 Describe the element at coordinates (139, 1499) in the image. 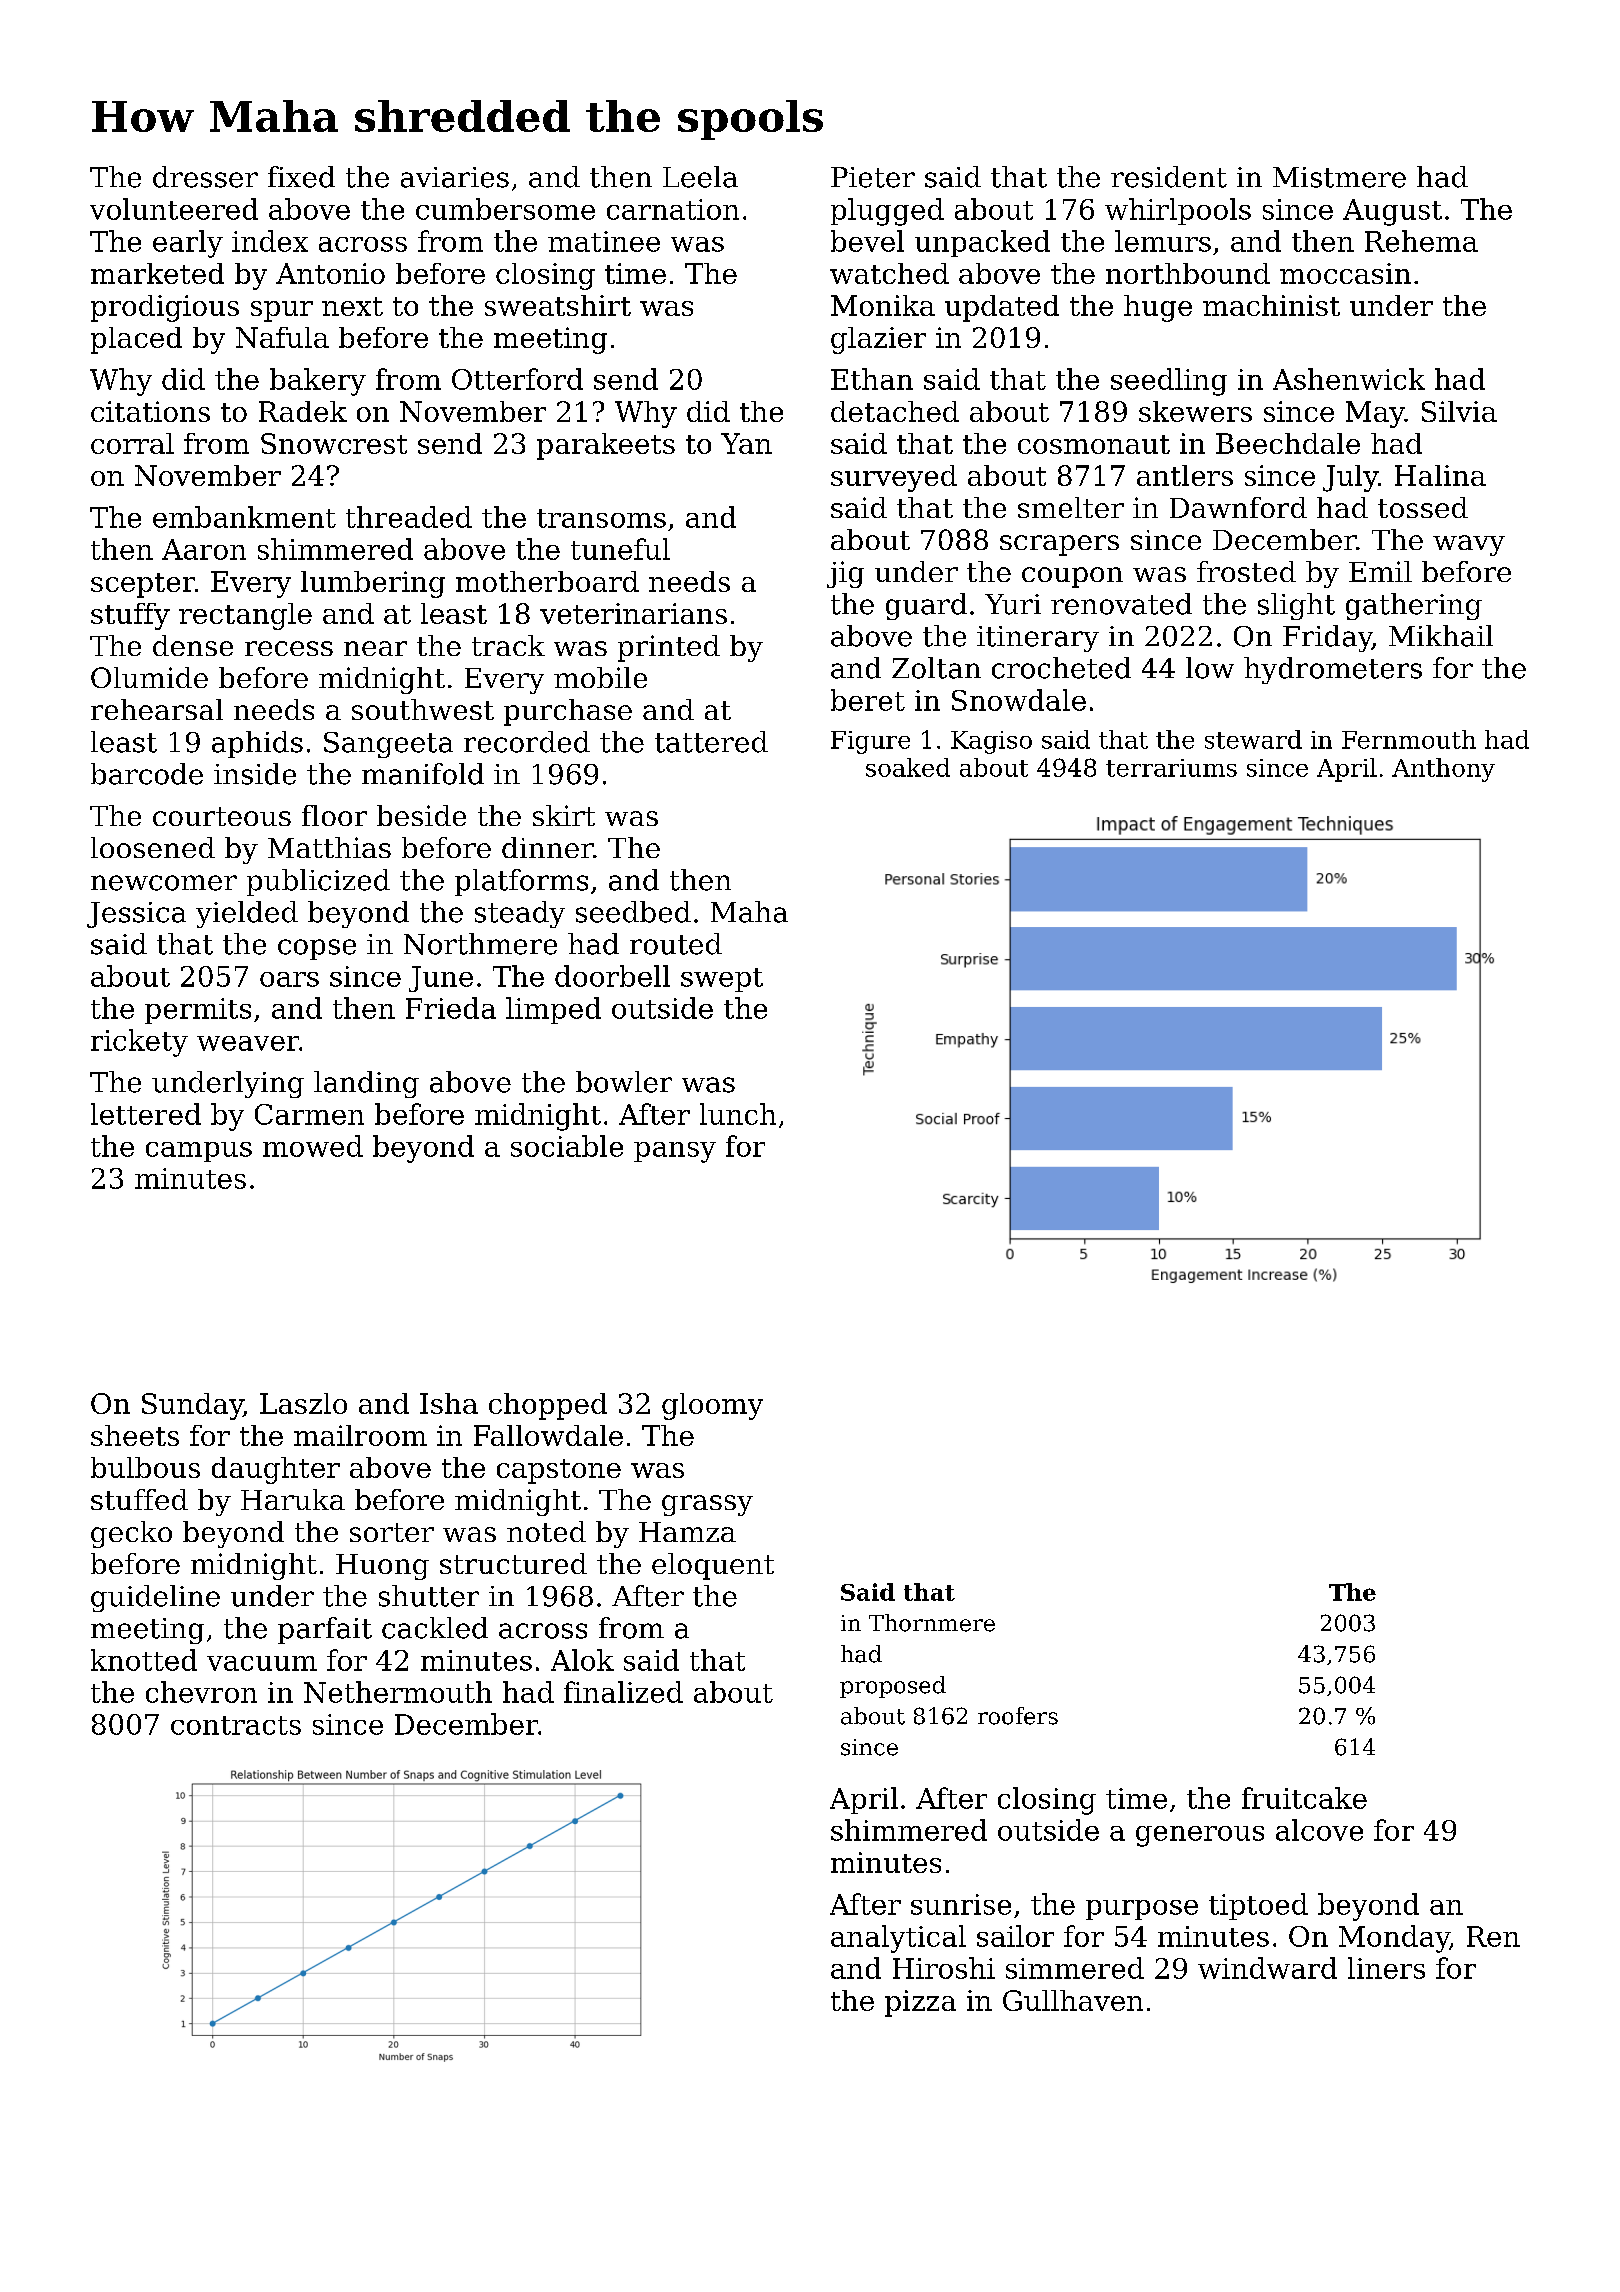

I see `stuffed` at that location.
